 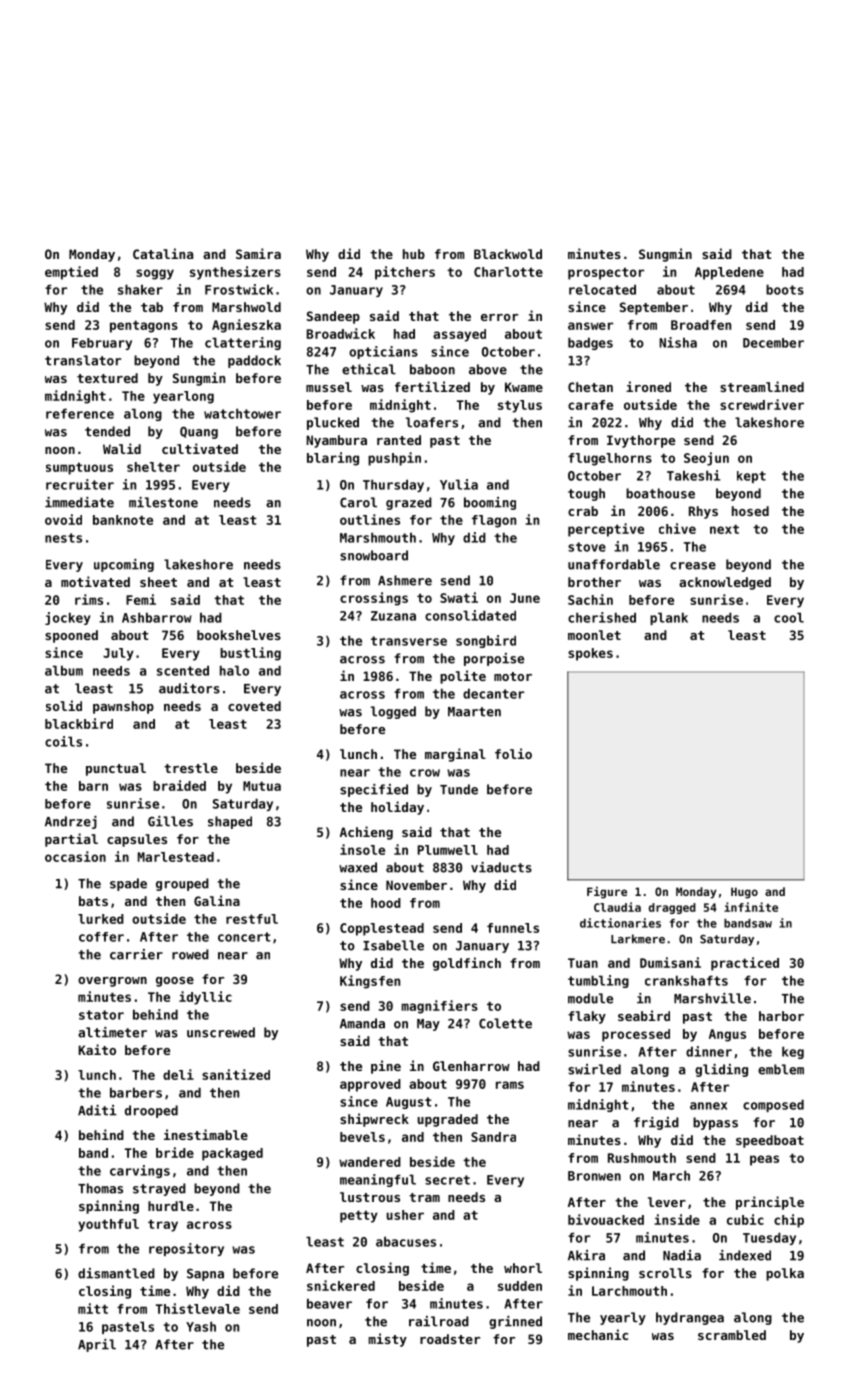 What do you see at coordinates (205, 1275) in the screenshot?
I see `Sapna` at bounding box center [205, 1275].
